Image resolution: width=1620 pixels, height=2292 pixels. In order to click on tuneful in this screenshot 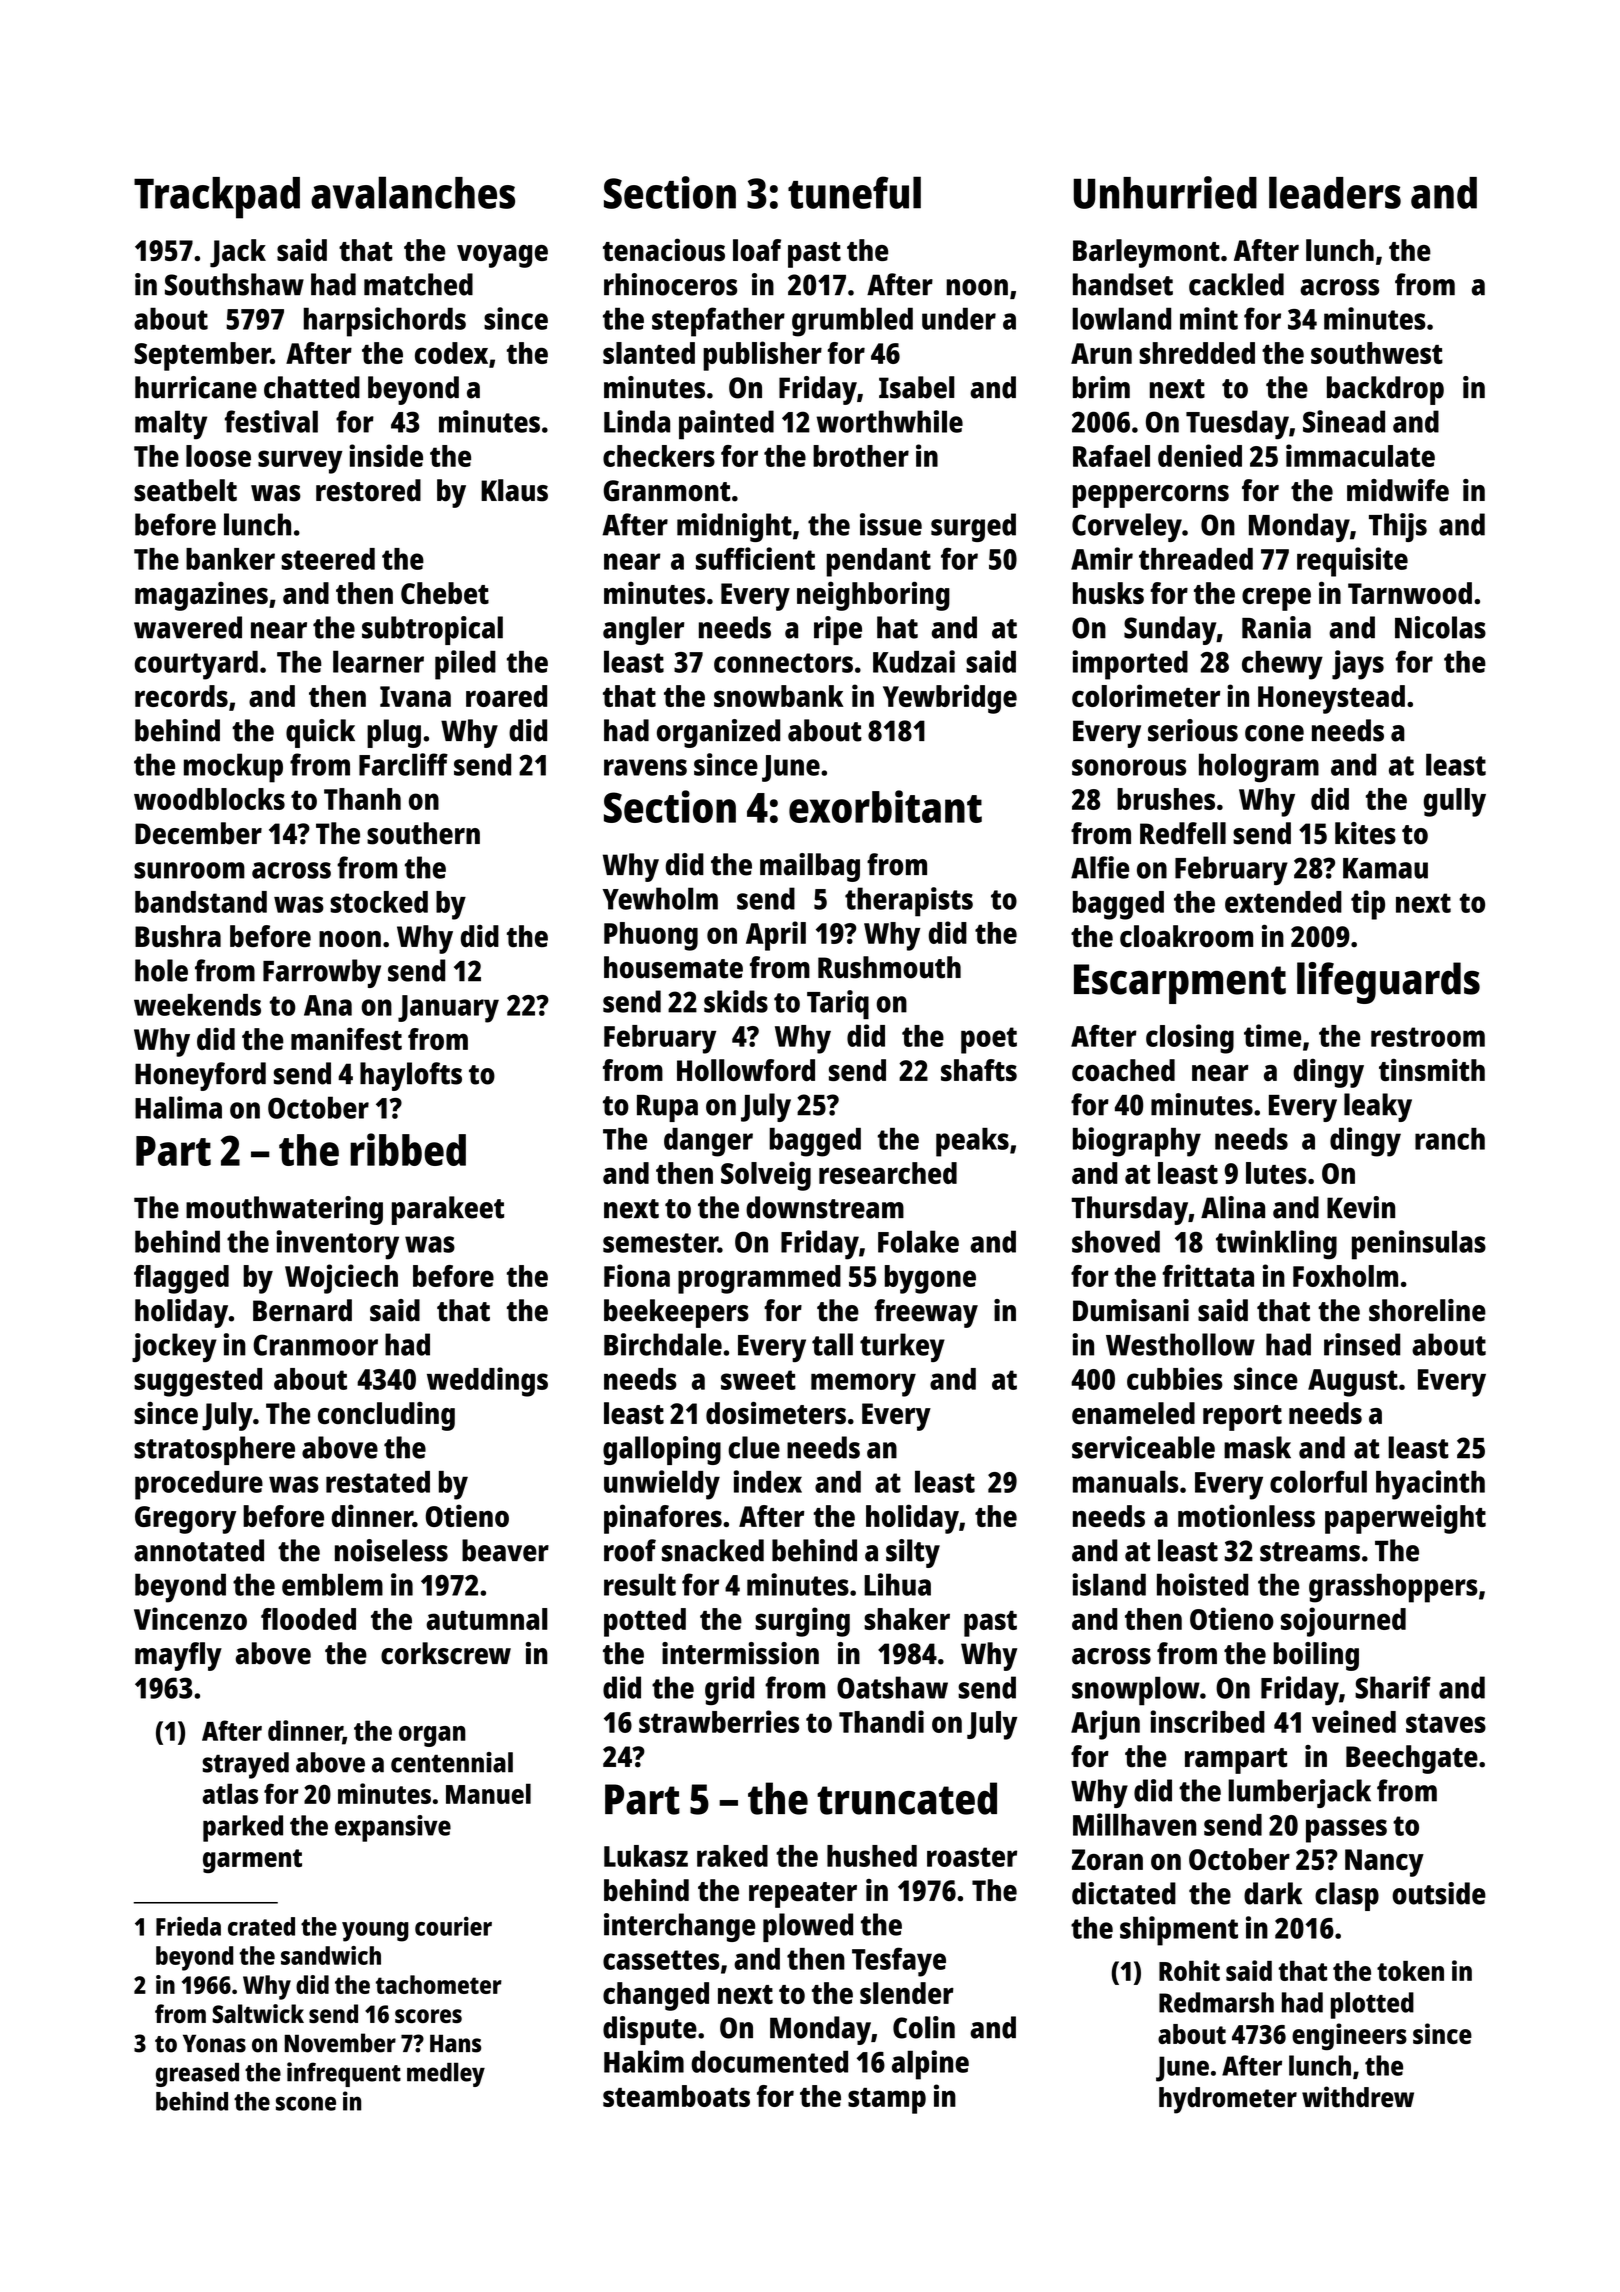, I will do `click(854, 192)`.
